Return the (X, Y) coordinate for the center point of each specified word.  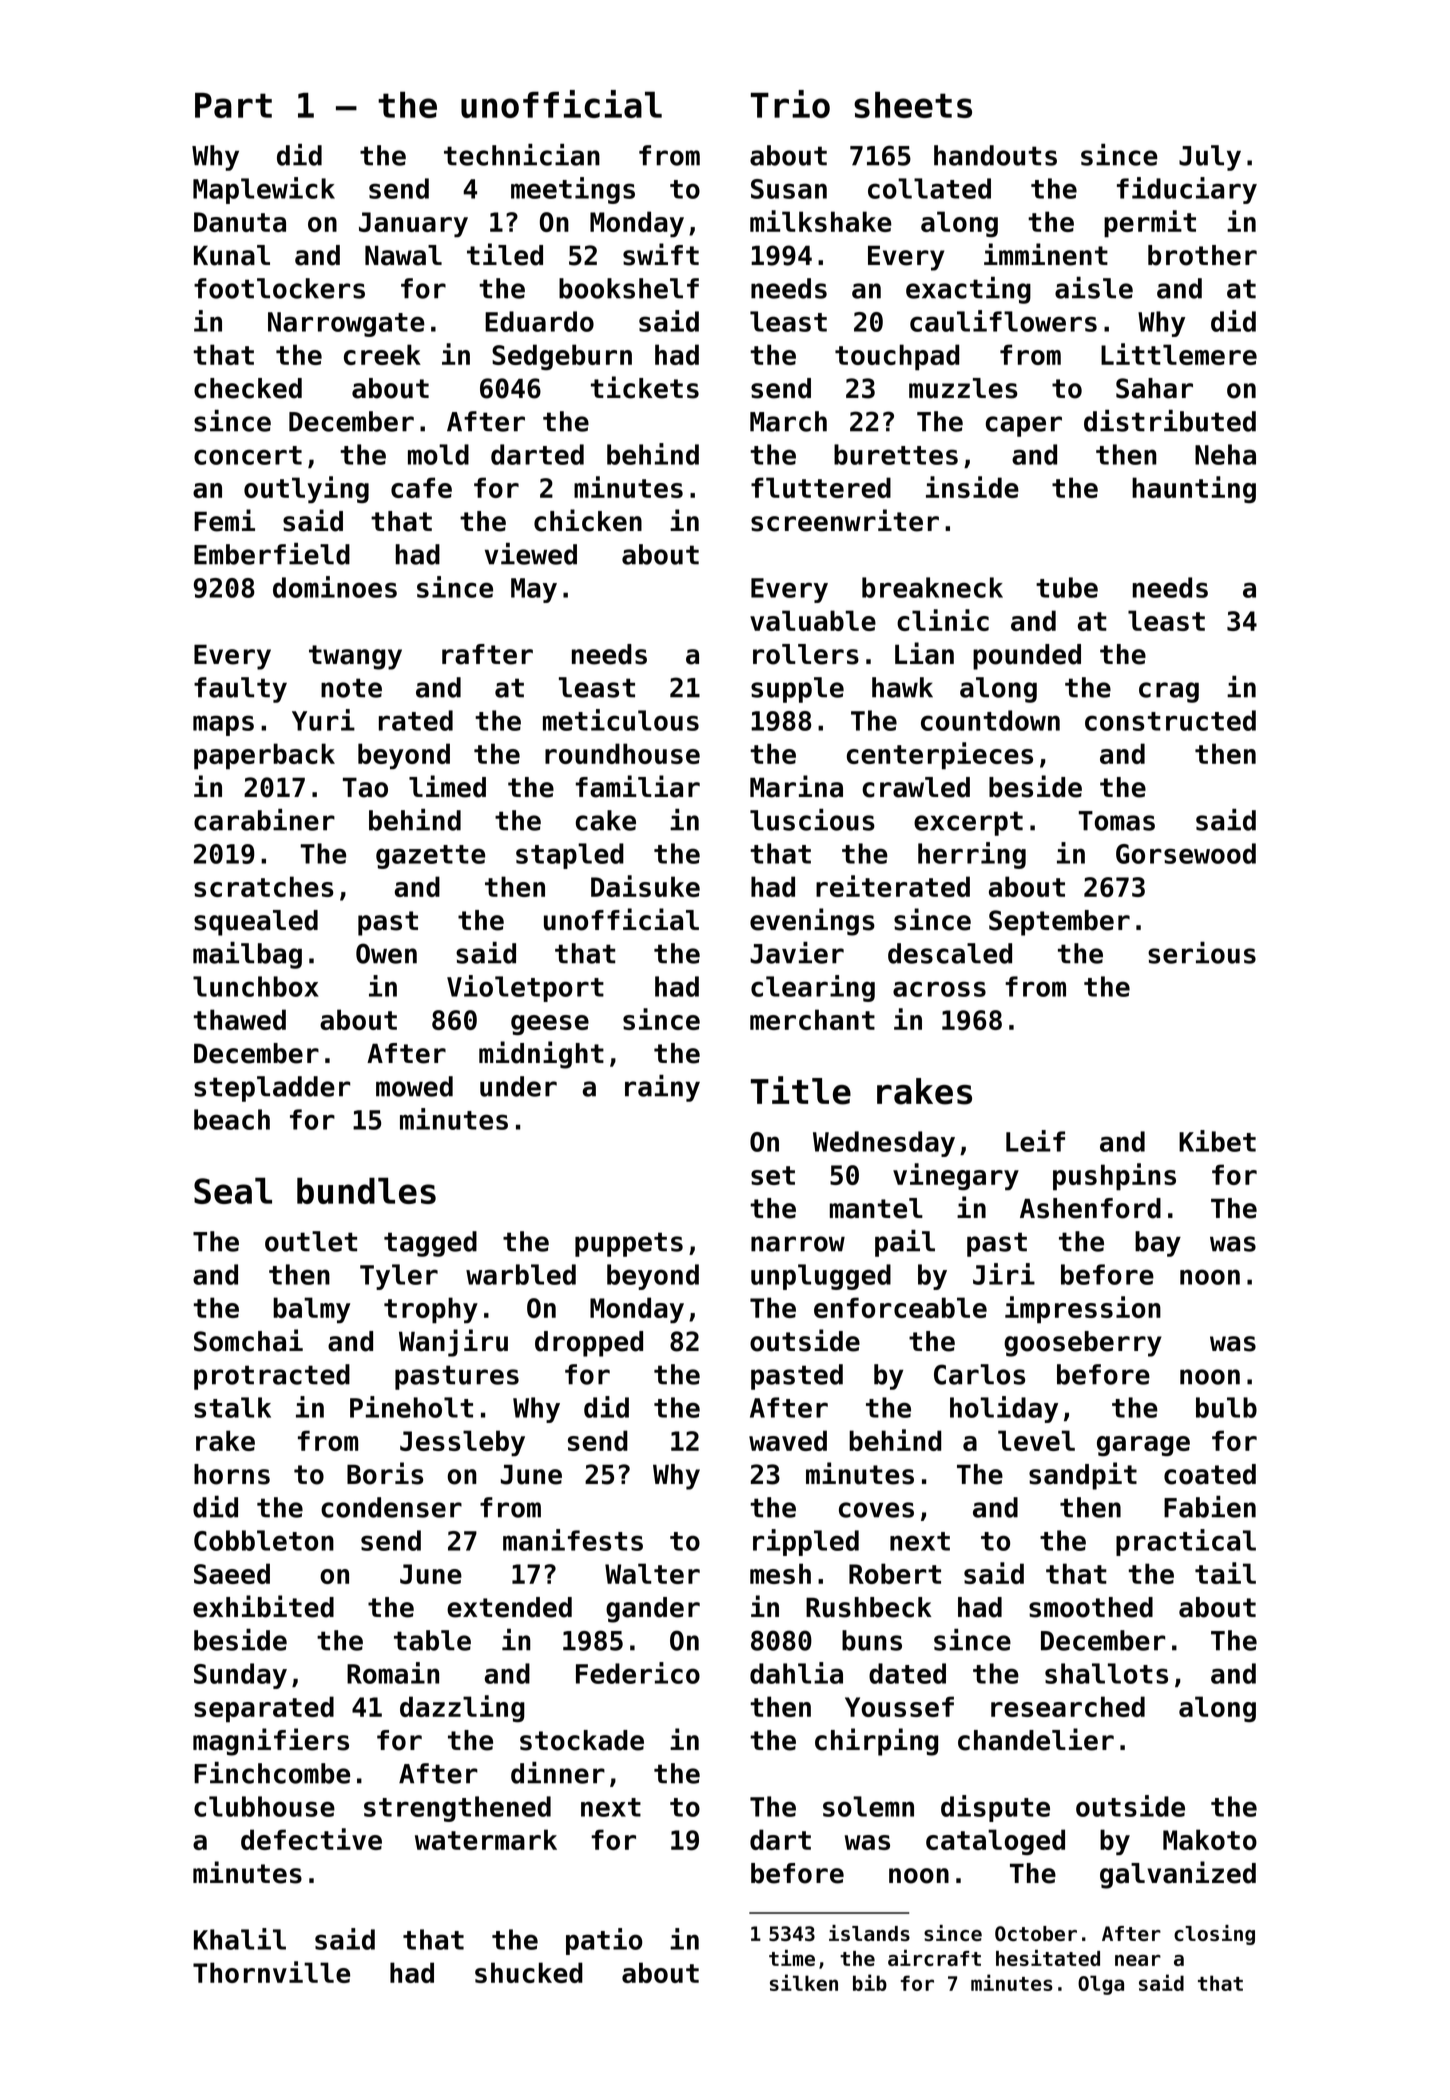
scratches (264, 886)
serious (1202, 953)
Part (233, 105)
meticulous (621, 720)
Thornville (271, 1972)
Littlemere (1179, 354)
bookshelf (629, 288)
